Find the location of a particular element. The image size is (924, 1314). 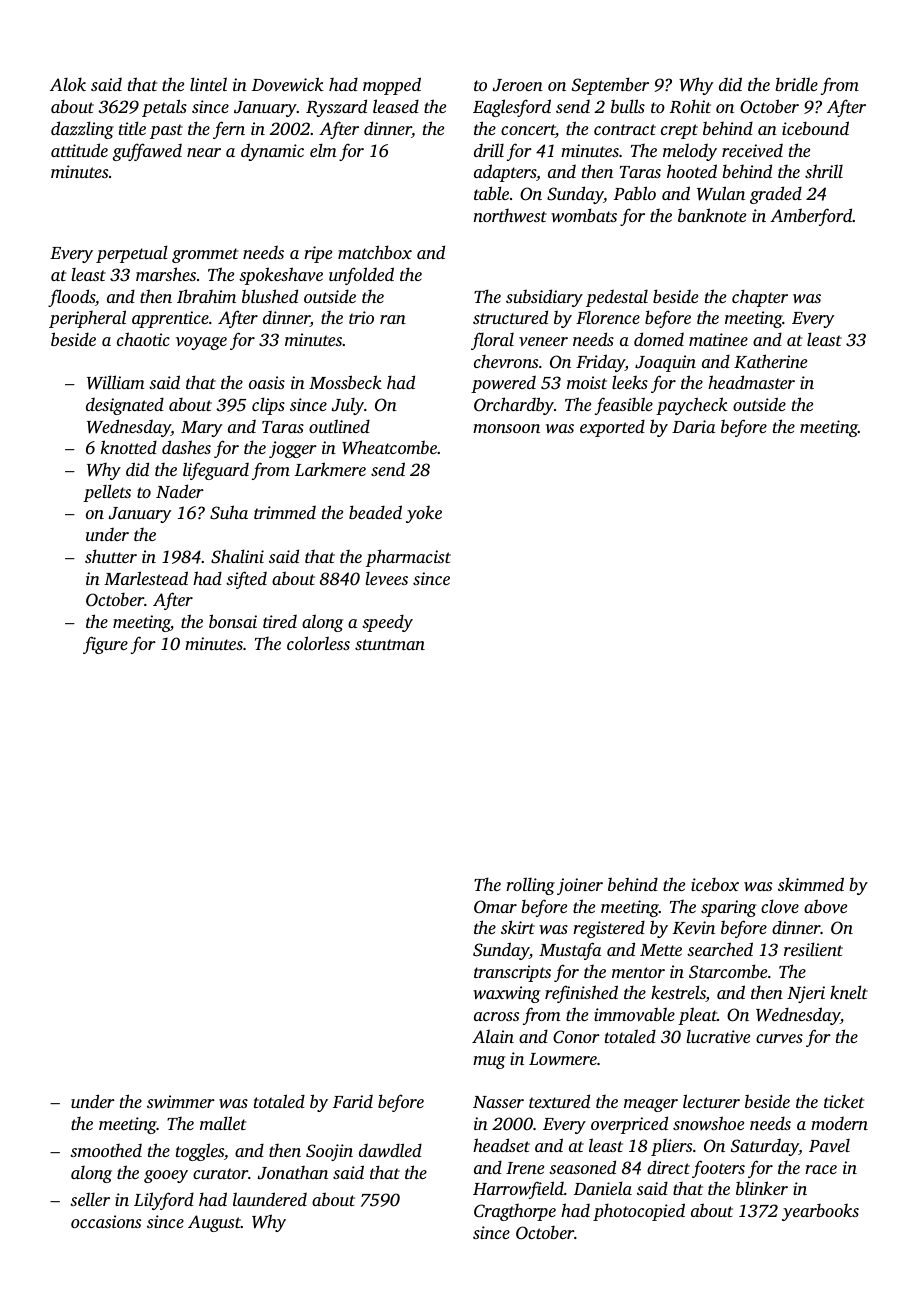

matchbox is located at coordinates (375, 252).
